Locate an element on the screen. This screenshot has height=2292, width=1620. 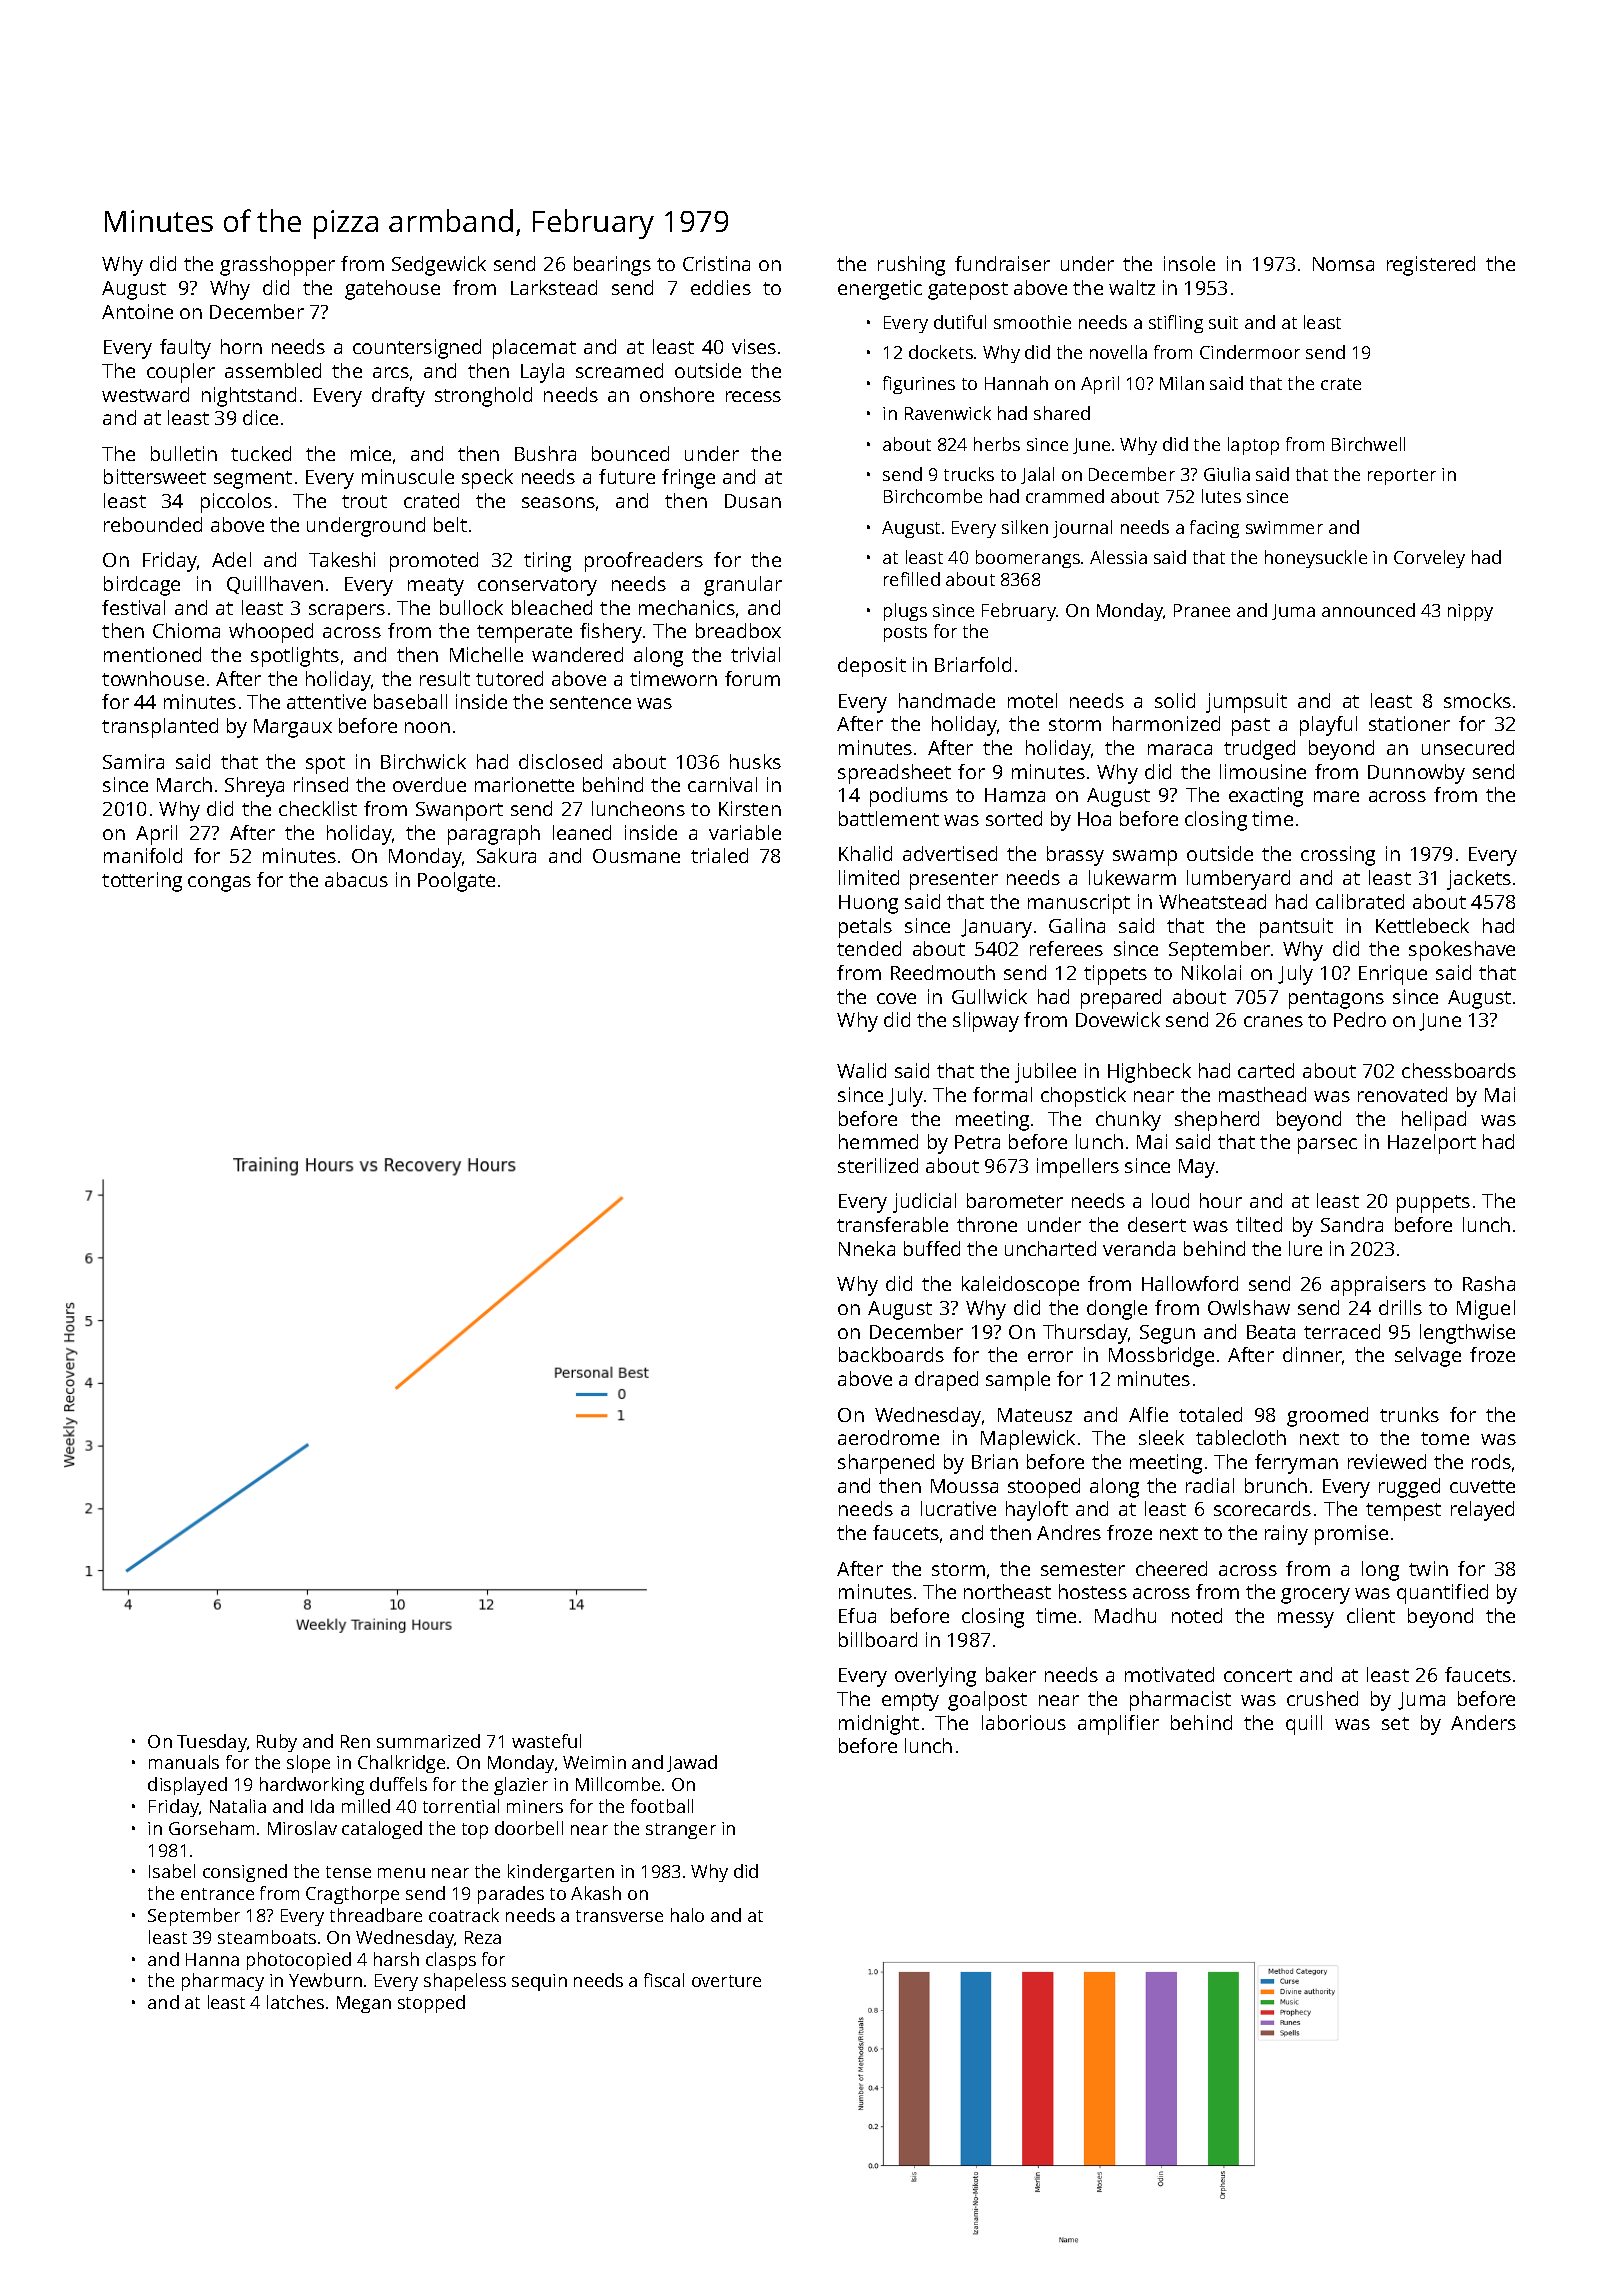
congas is located at coordinates (219, 884).
